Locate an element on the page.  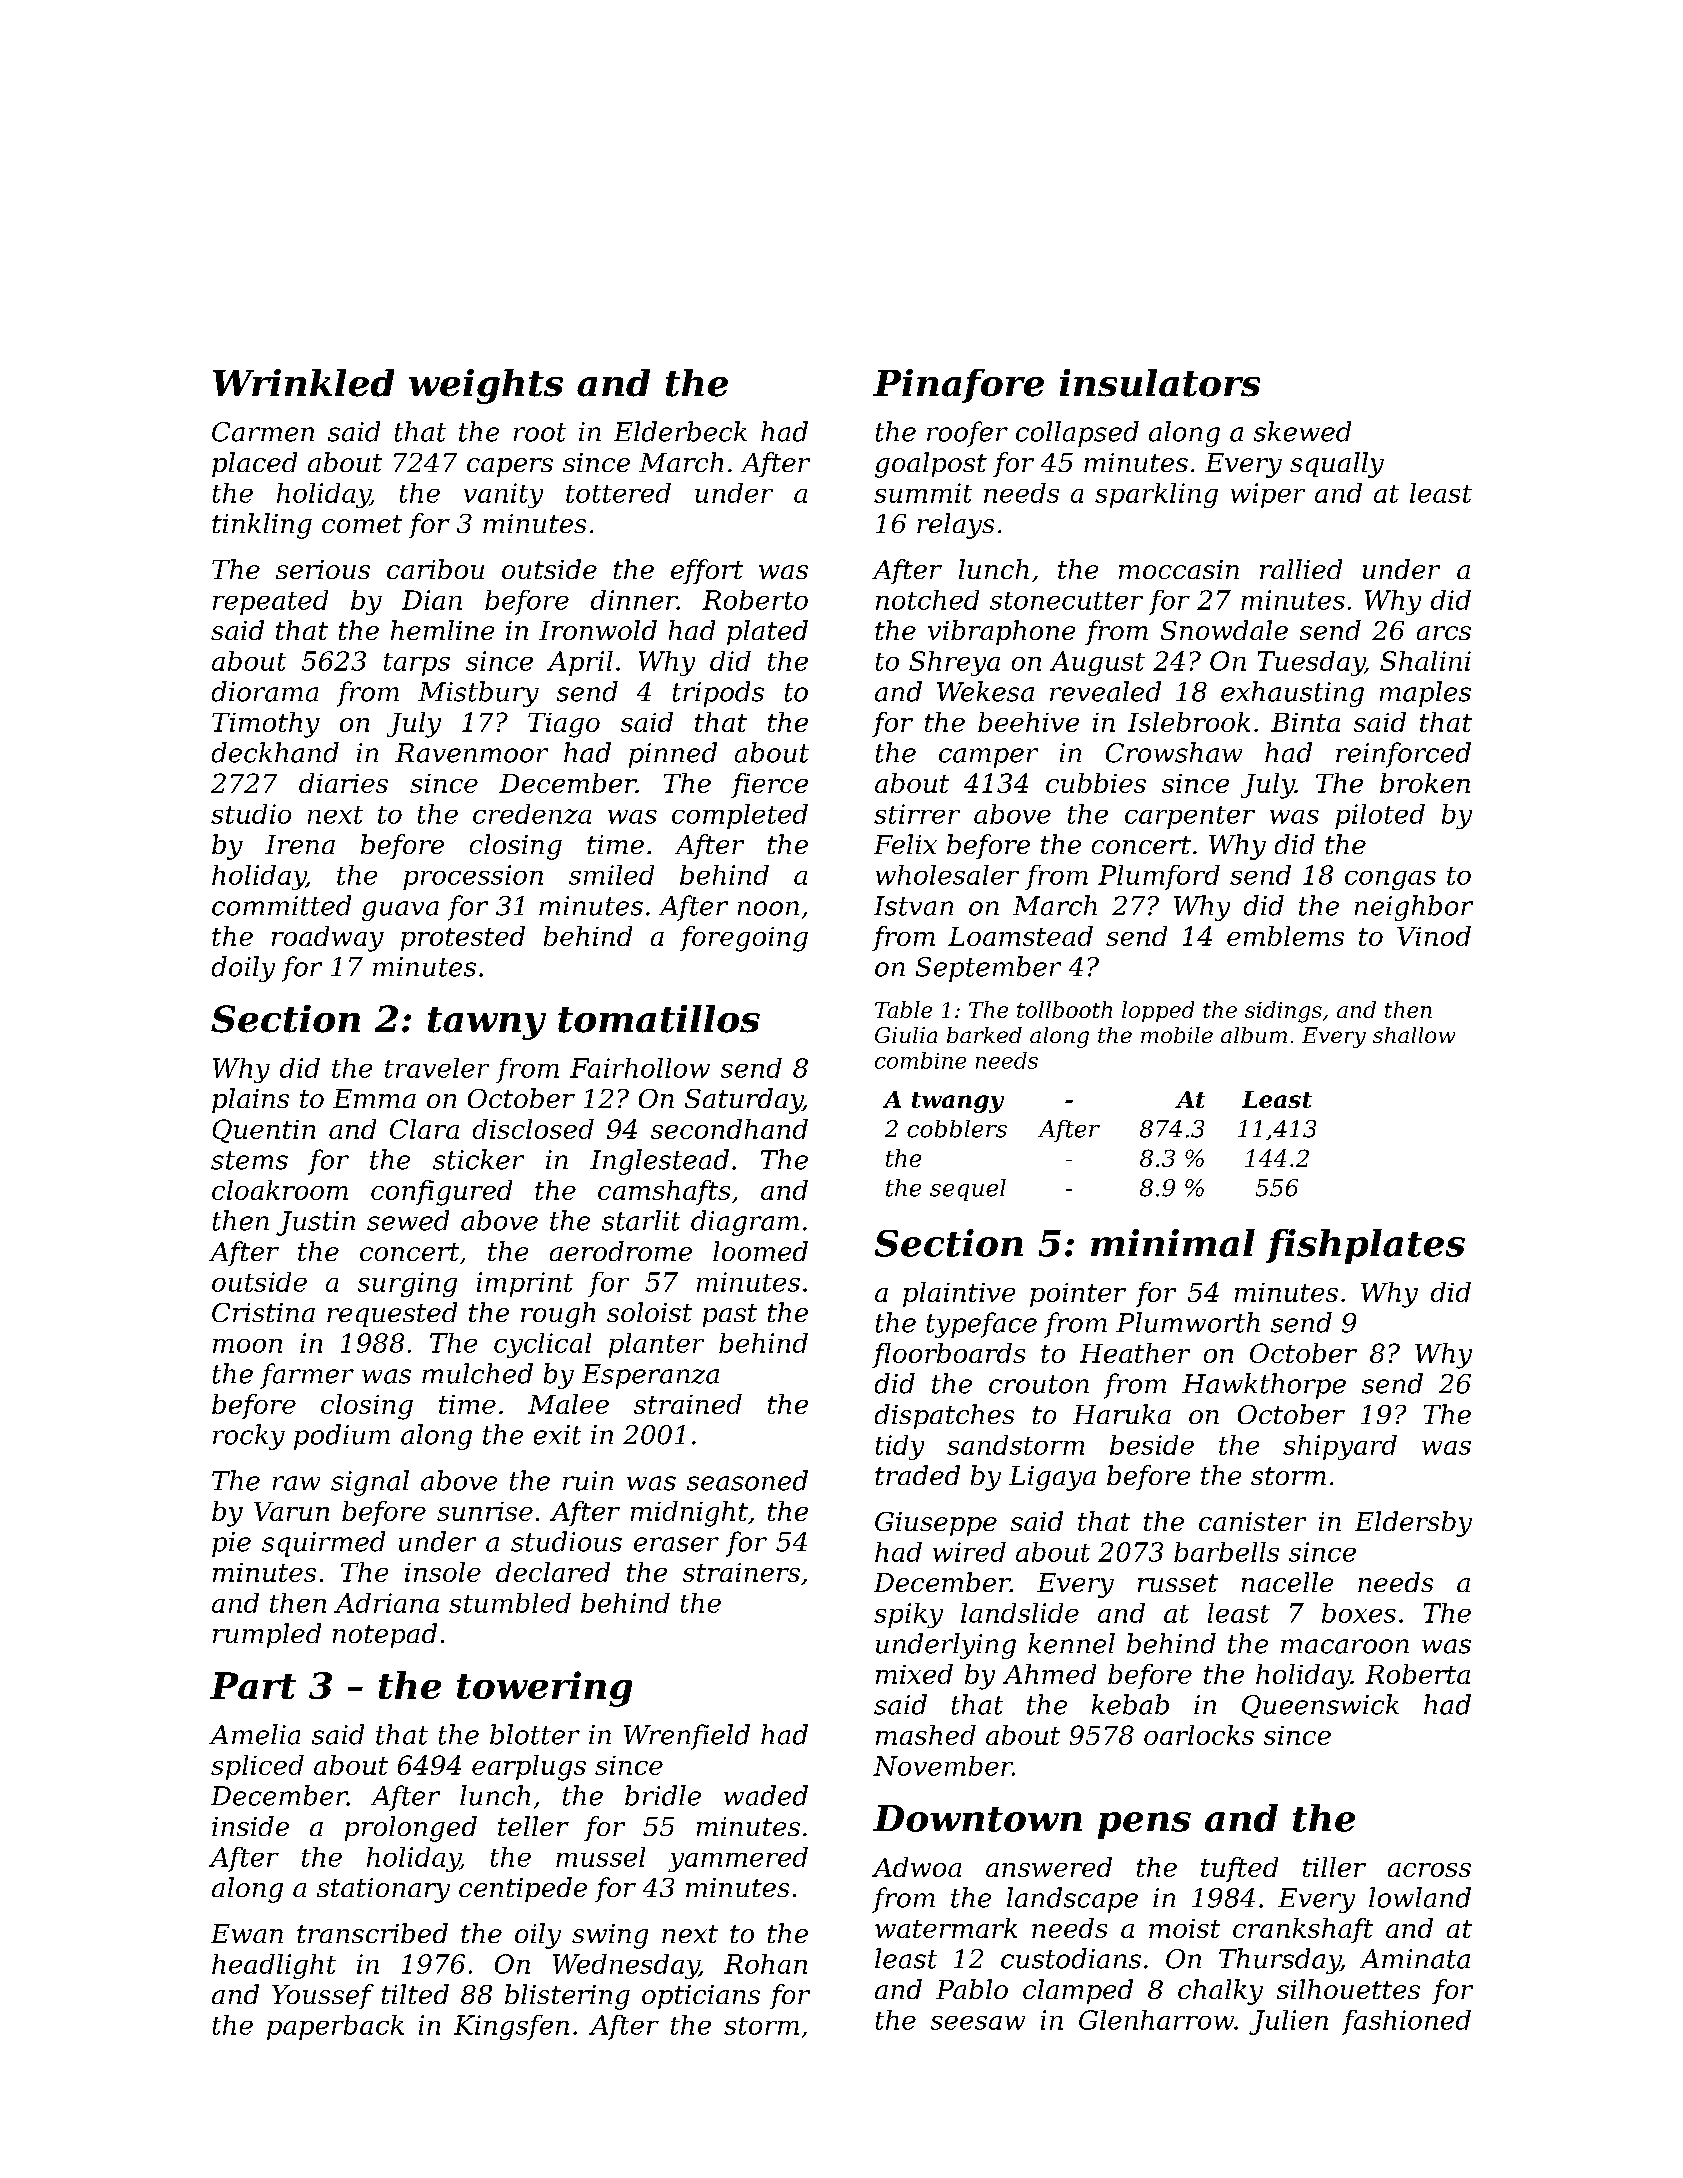
weights is located at coordinates (486, 386).
